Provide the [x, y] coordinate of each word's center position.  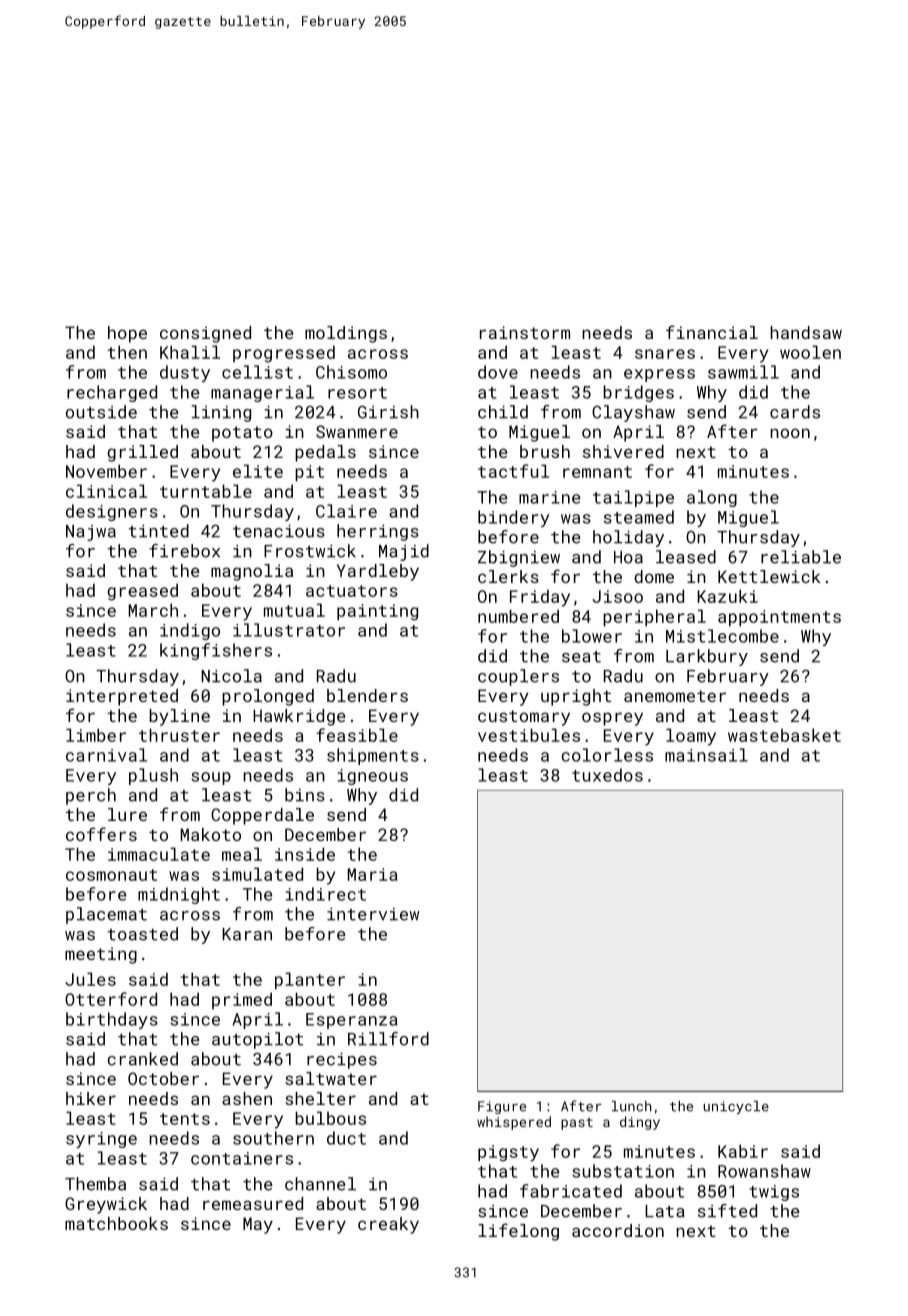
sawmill [743, 372]
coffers [101, 834]
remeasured [253, 1203]
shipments [373, 756]
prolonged [268, 697]
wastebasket [784, 735]
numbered [518, 616]
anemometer [675, 696]
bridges [638, 393]
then [127, 352]
